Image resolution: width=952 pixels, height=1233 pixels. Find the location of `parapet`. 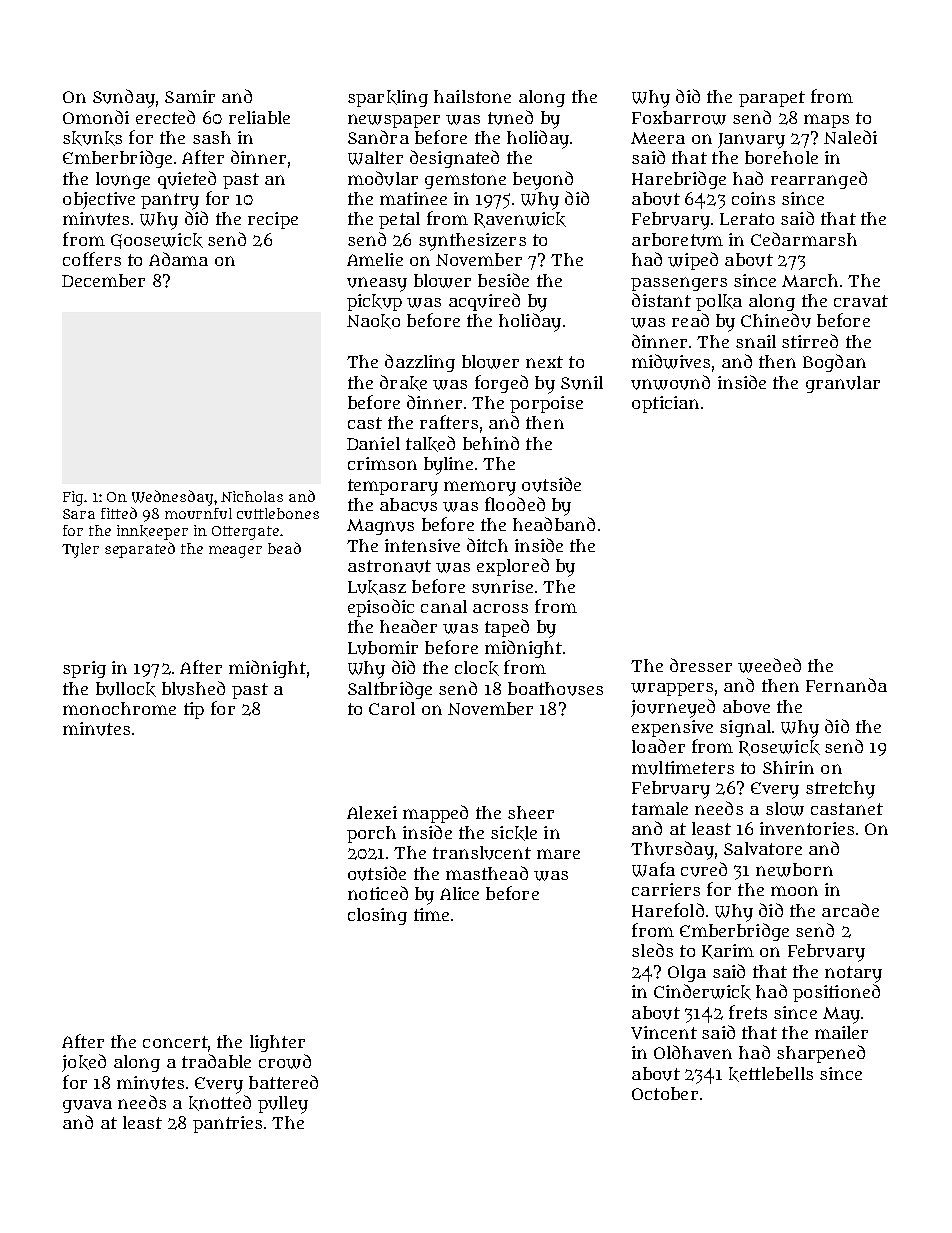

parapet is located at coordinates (772, 99).
